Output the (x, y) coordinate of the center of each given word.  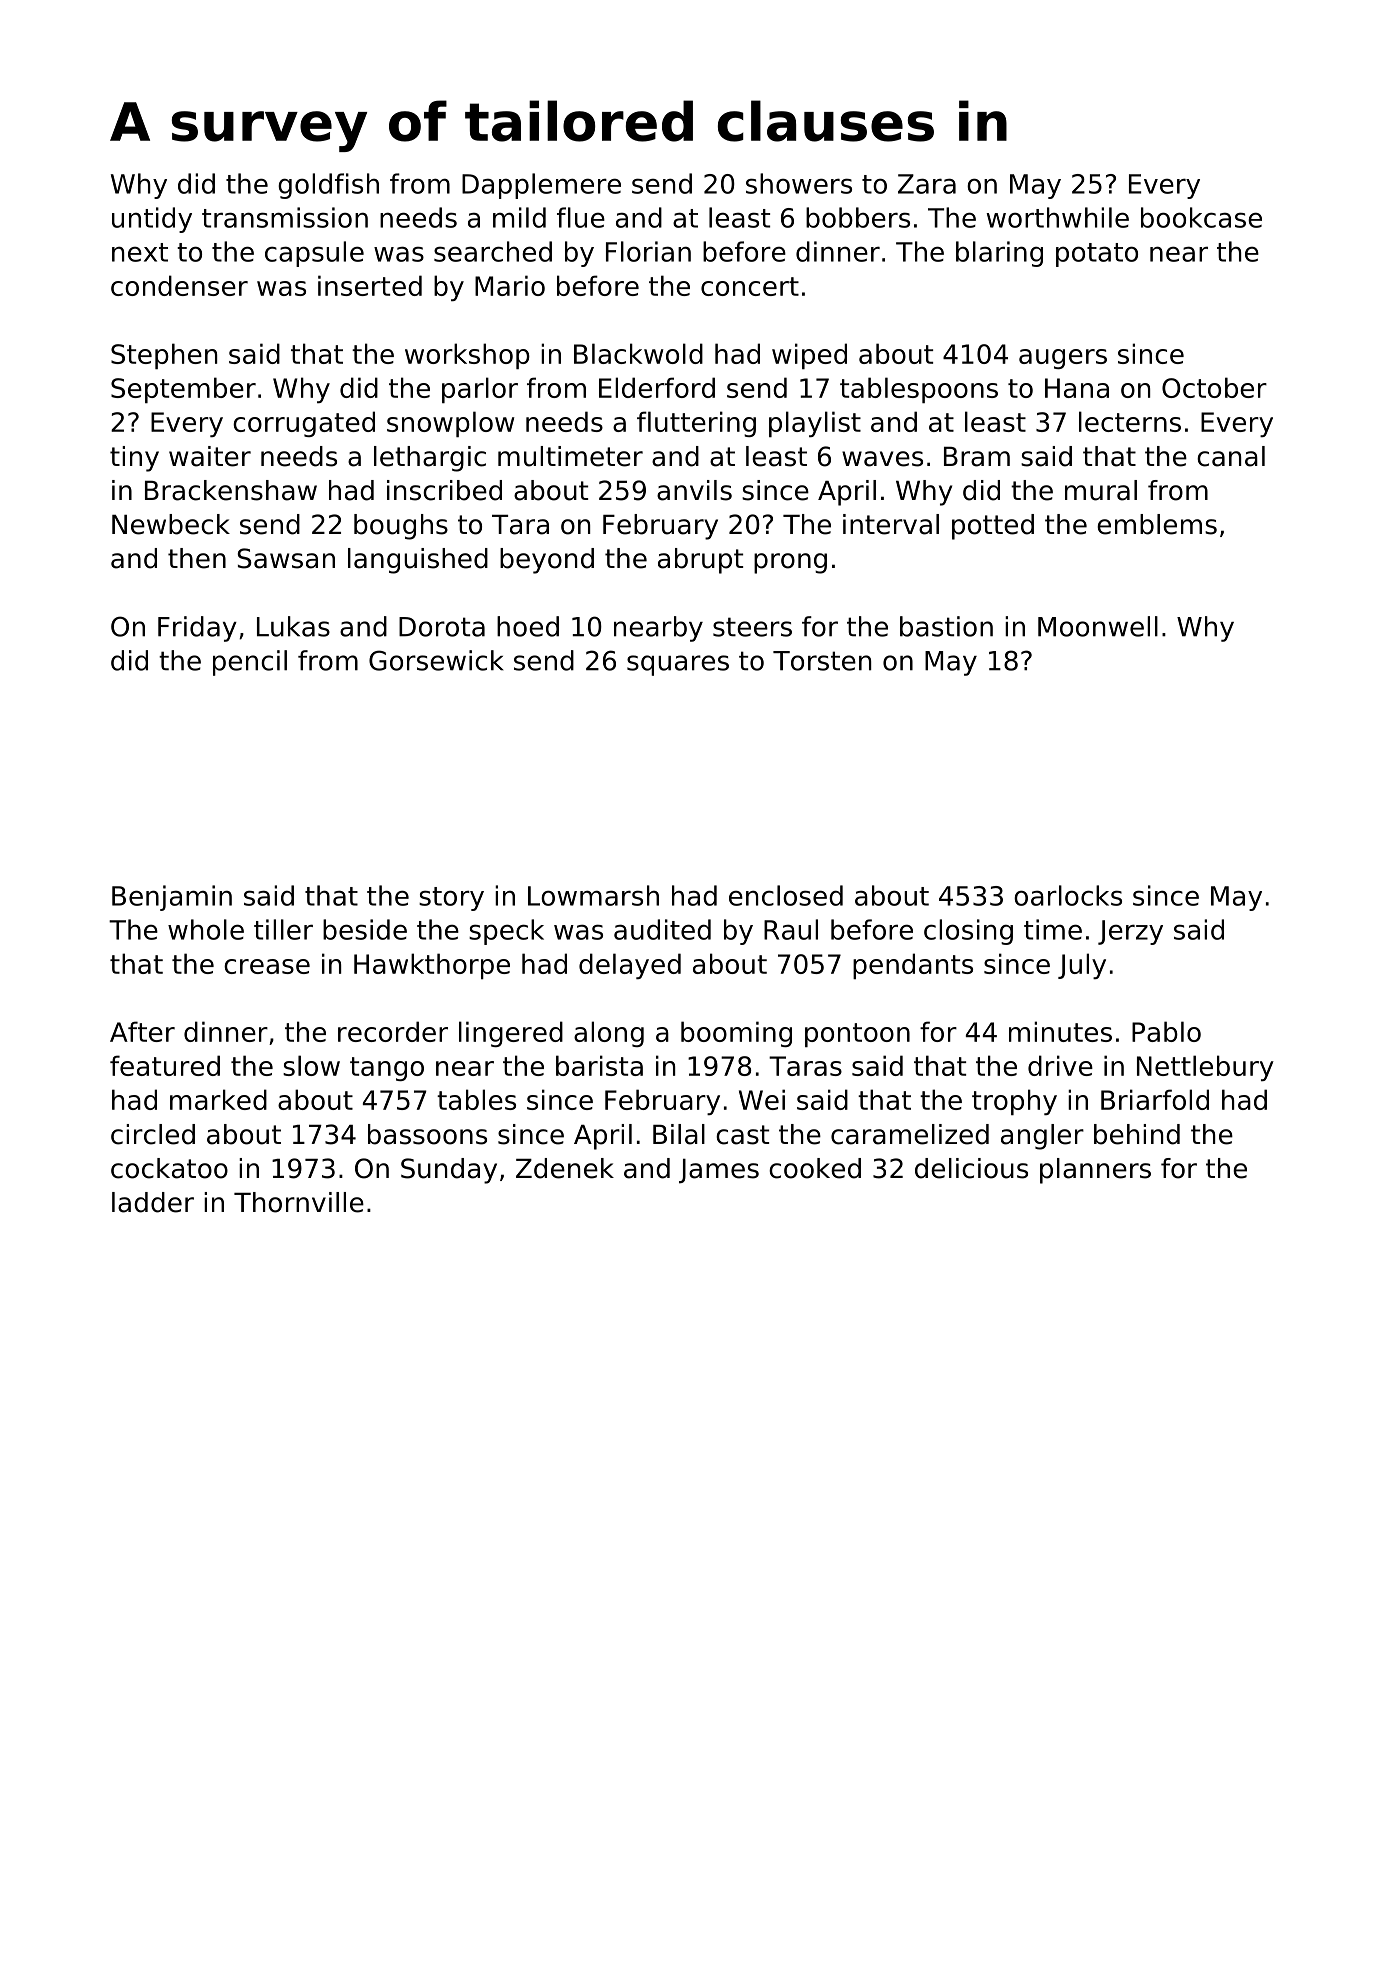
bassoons (427, 1134)
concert (750, 286)
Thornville (299, 1202)
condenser (179, 285)
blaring (999, 254)
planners (1095, 1171)
